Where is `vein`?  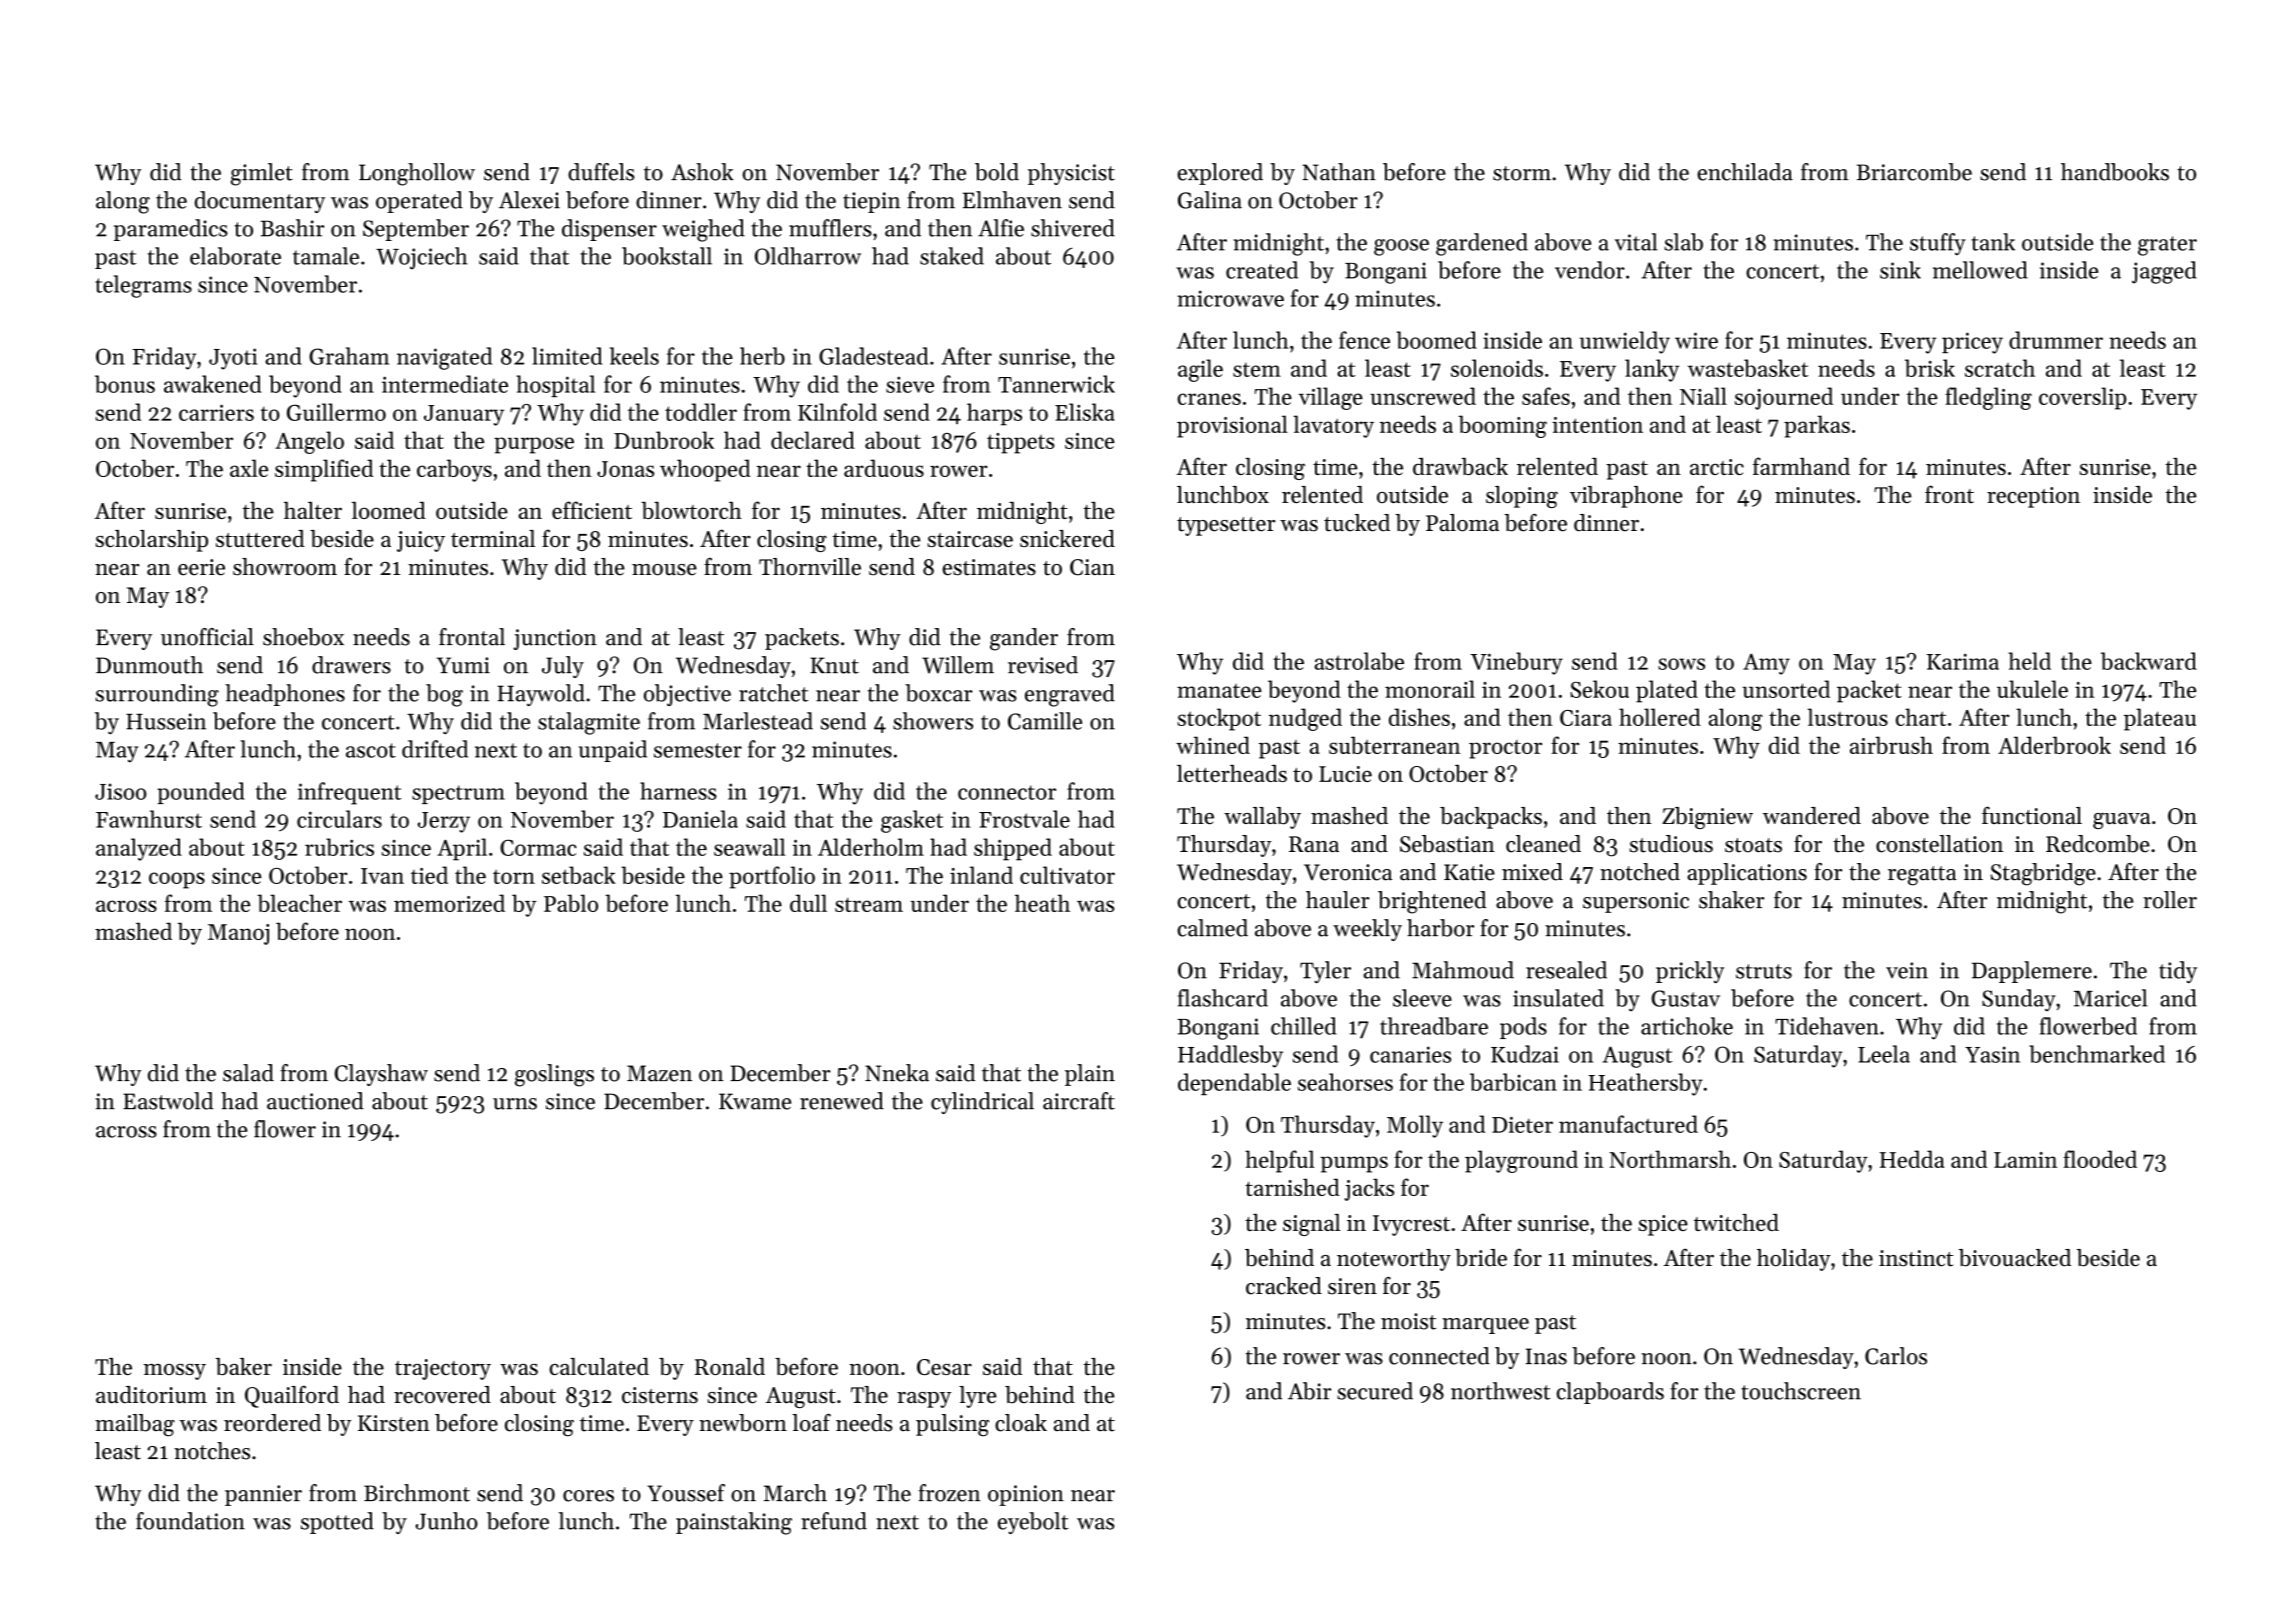 vein is located at coordinates (1907, 970).
